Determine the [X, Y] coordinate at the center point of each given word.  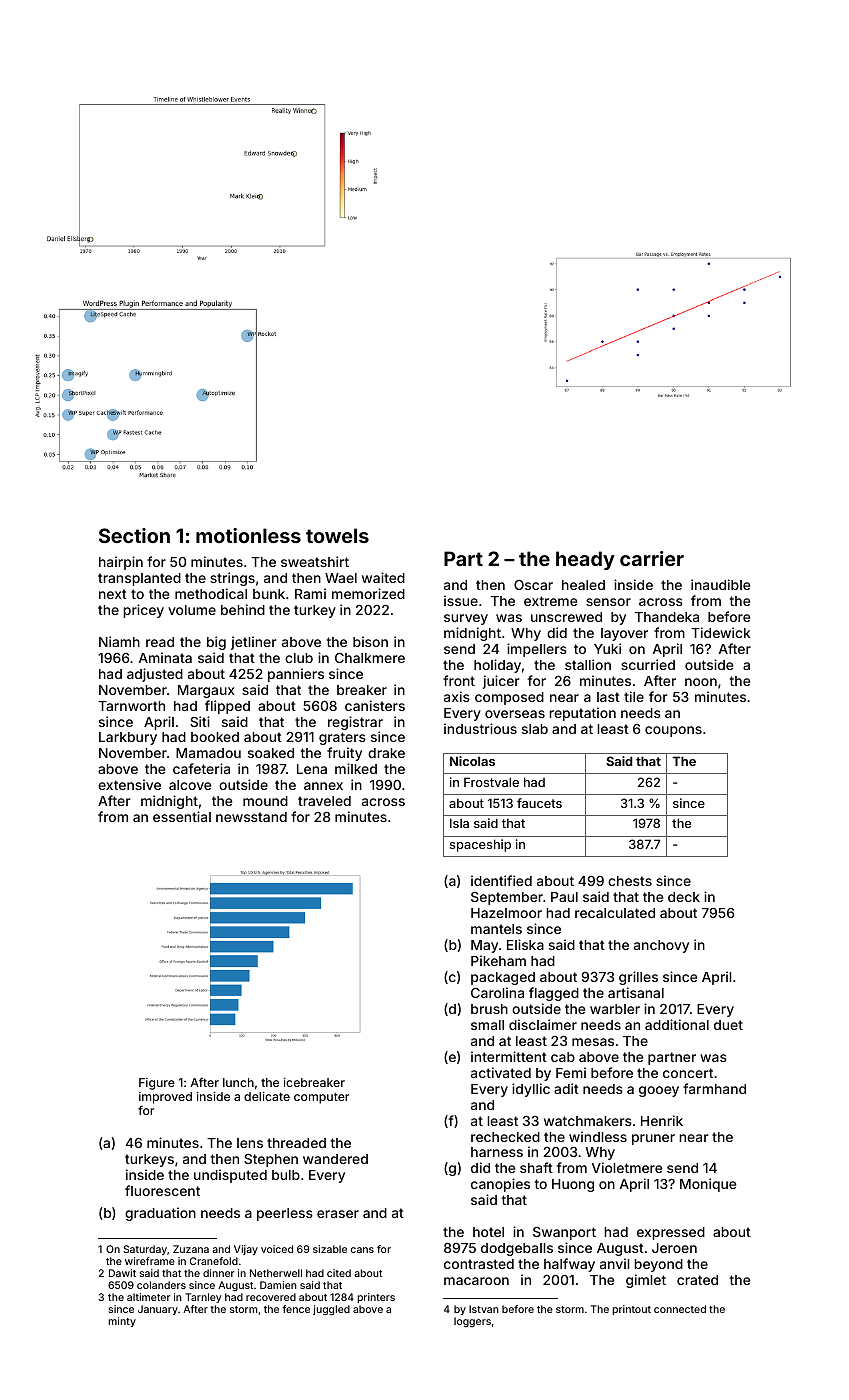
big [216, 643]
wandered [335, 1159]
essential [182, 816]
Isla [459, 823]
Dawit [122, 1273]
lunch [238, 1082]
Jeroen [674, 1248]
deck [684, 897]
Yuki [607, 648]
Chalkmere [370, 658]
